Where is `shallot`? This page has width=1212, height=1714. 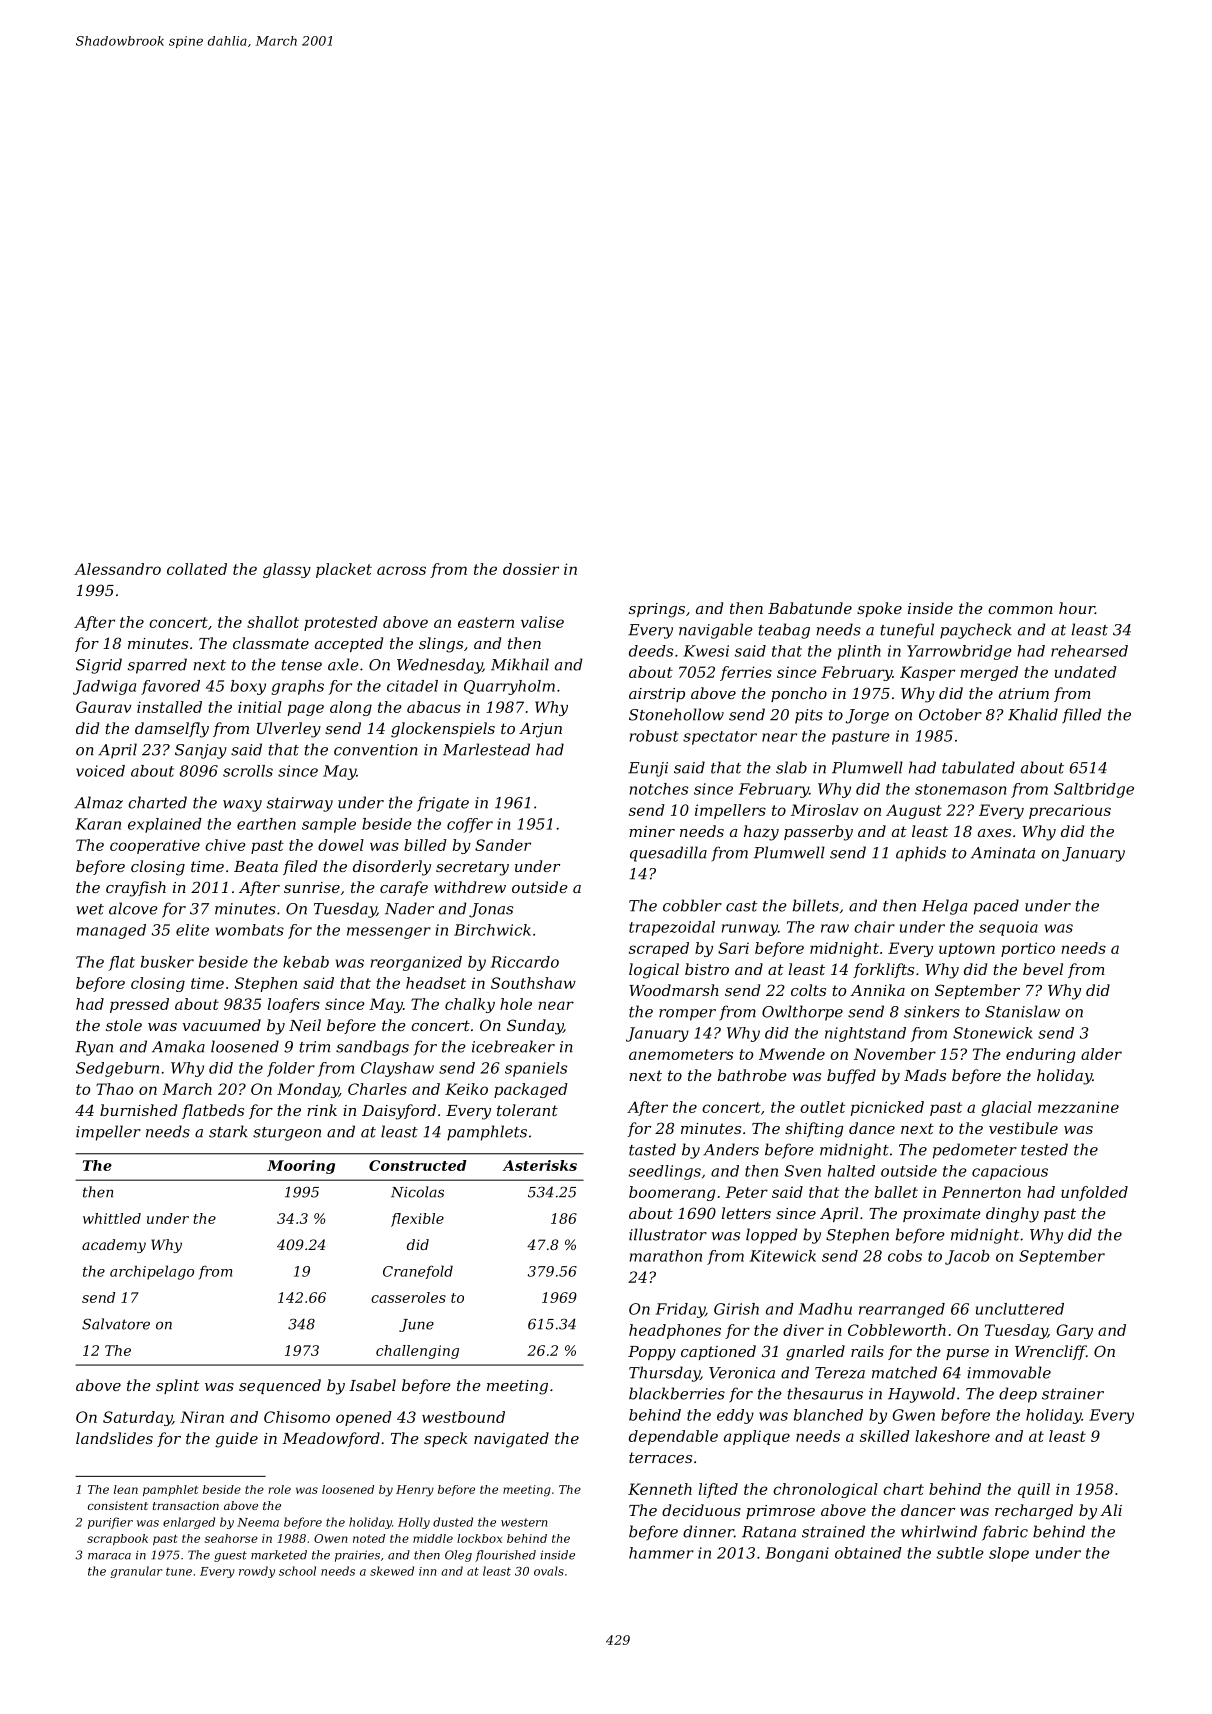 shallot is located at coordinates (273, 622).
